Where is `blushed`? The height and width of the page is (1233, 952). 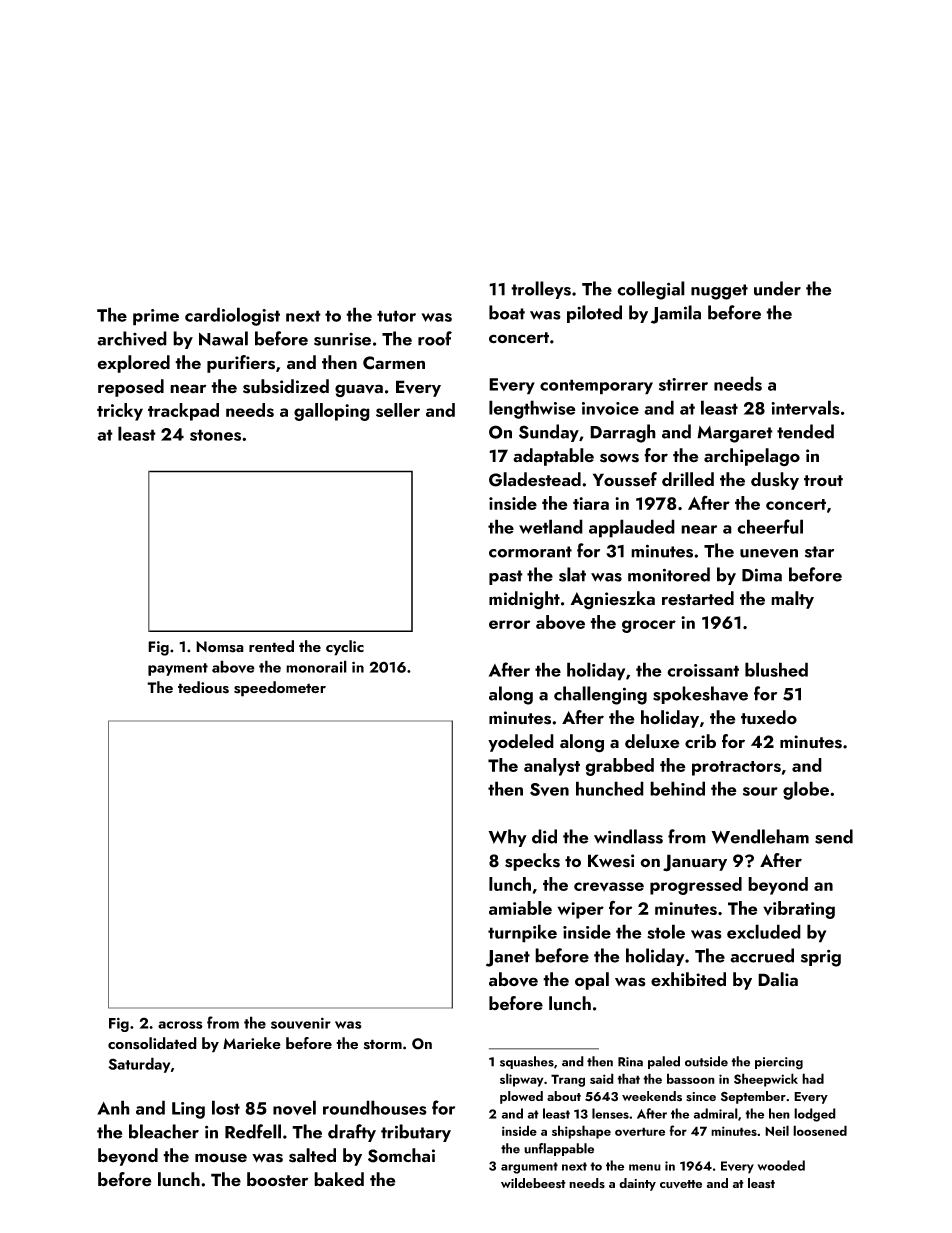
blushed is located at coordinates (776, 669).
